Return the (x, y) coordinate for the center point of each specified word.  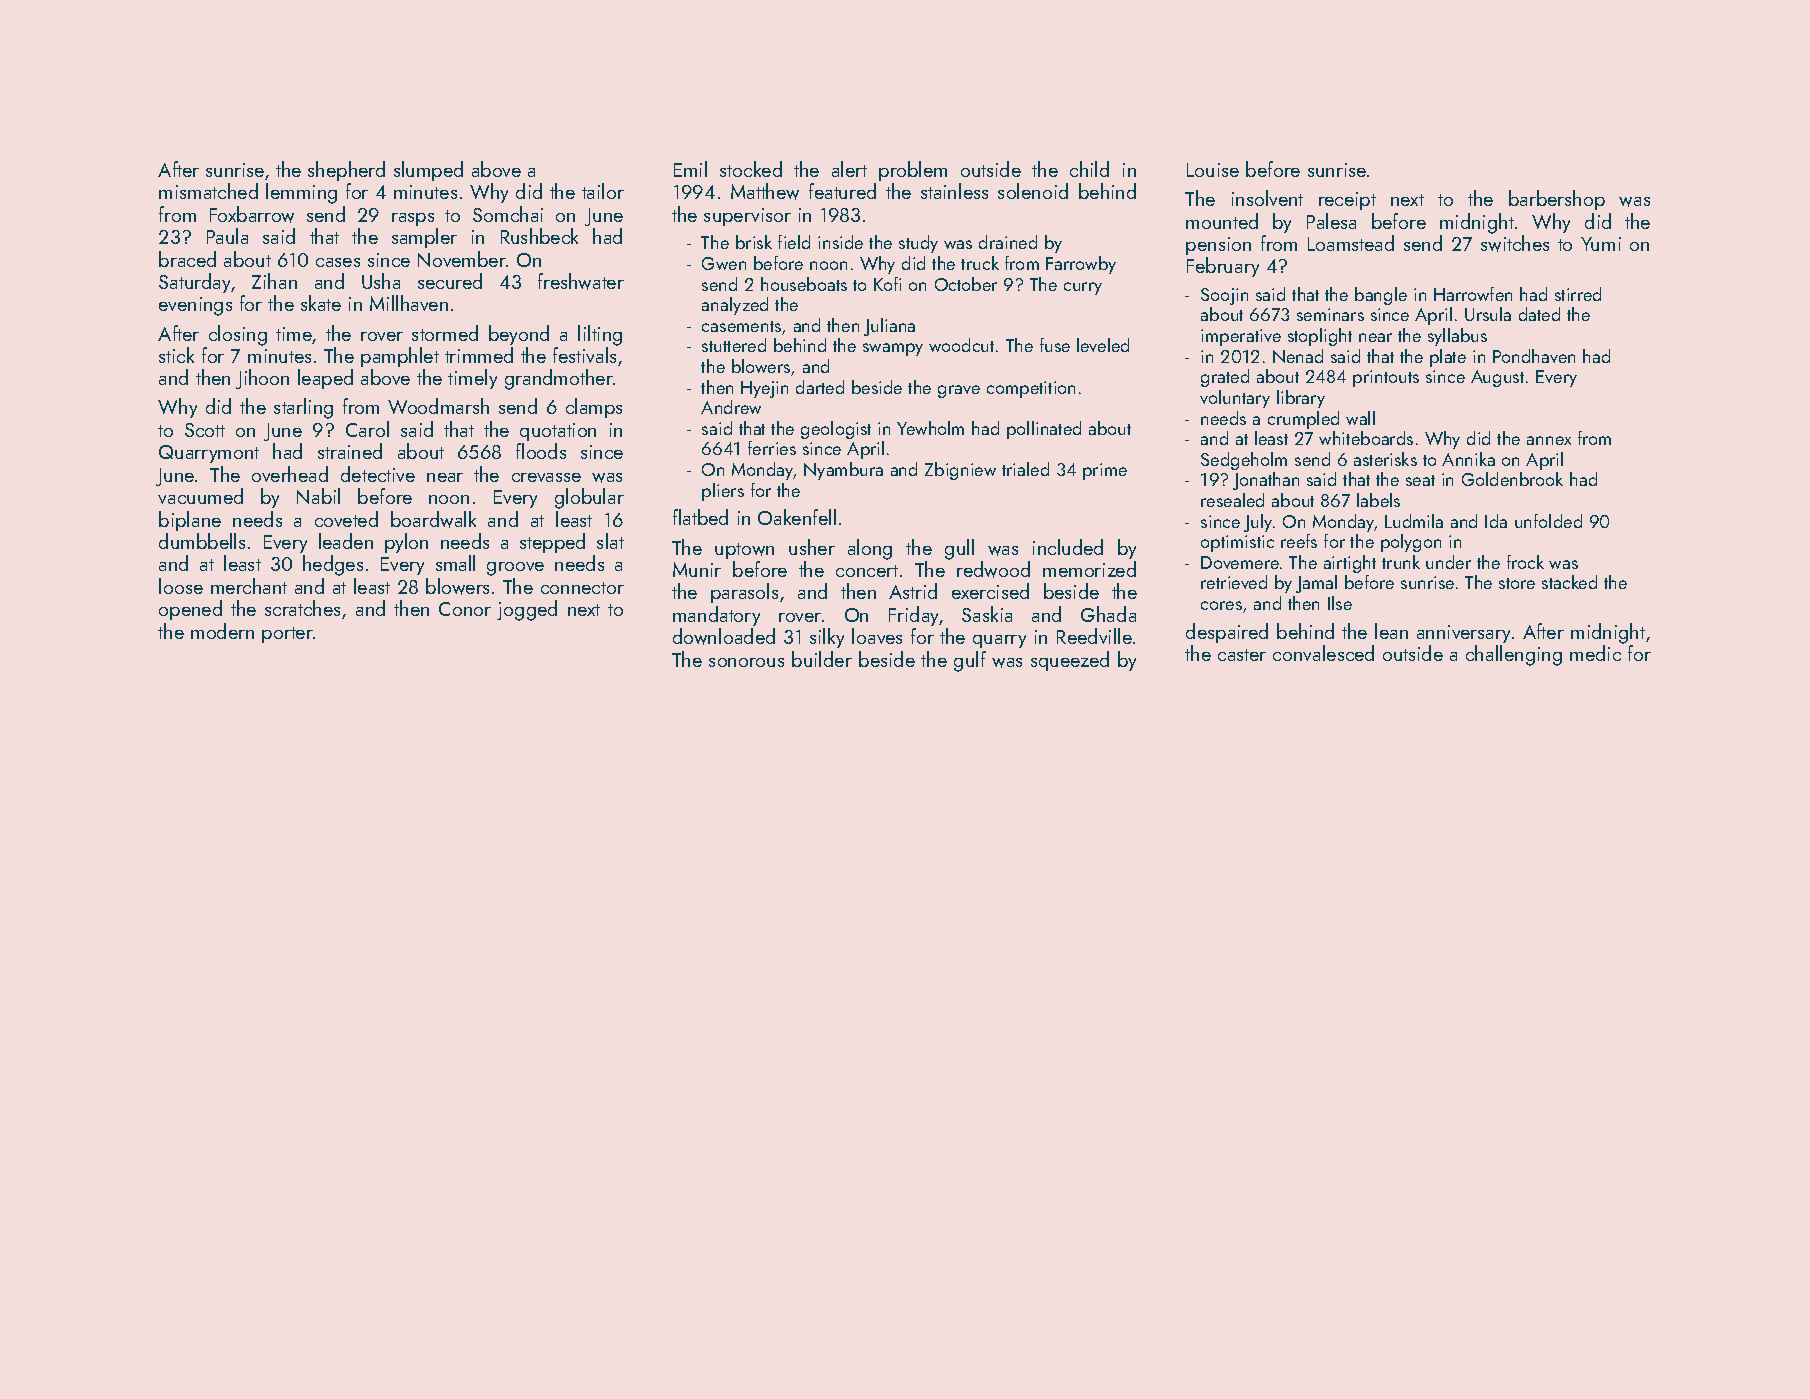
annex (1549, 440)
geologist (836, 430)
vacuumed (200, 496)
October (966, 284)
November (462, 259)
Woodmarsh (438, 406)
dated (1539, 314)
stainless (954, 191)
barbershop (1557, 200)
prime (1105, 471)
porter (287, 635)
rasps (413, 219)
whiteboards (1366, 438)
